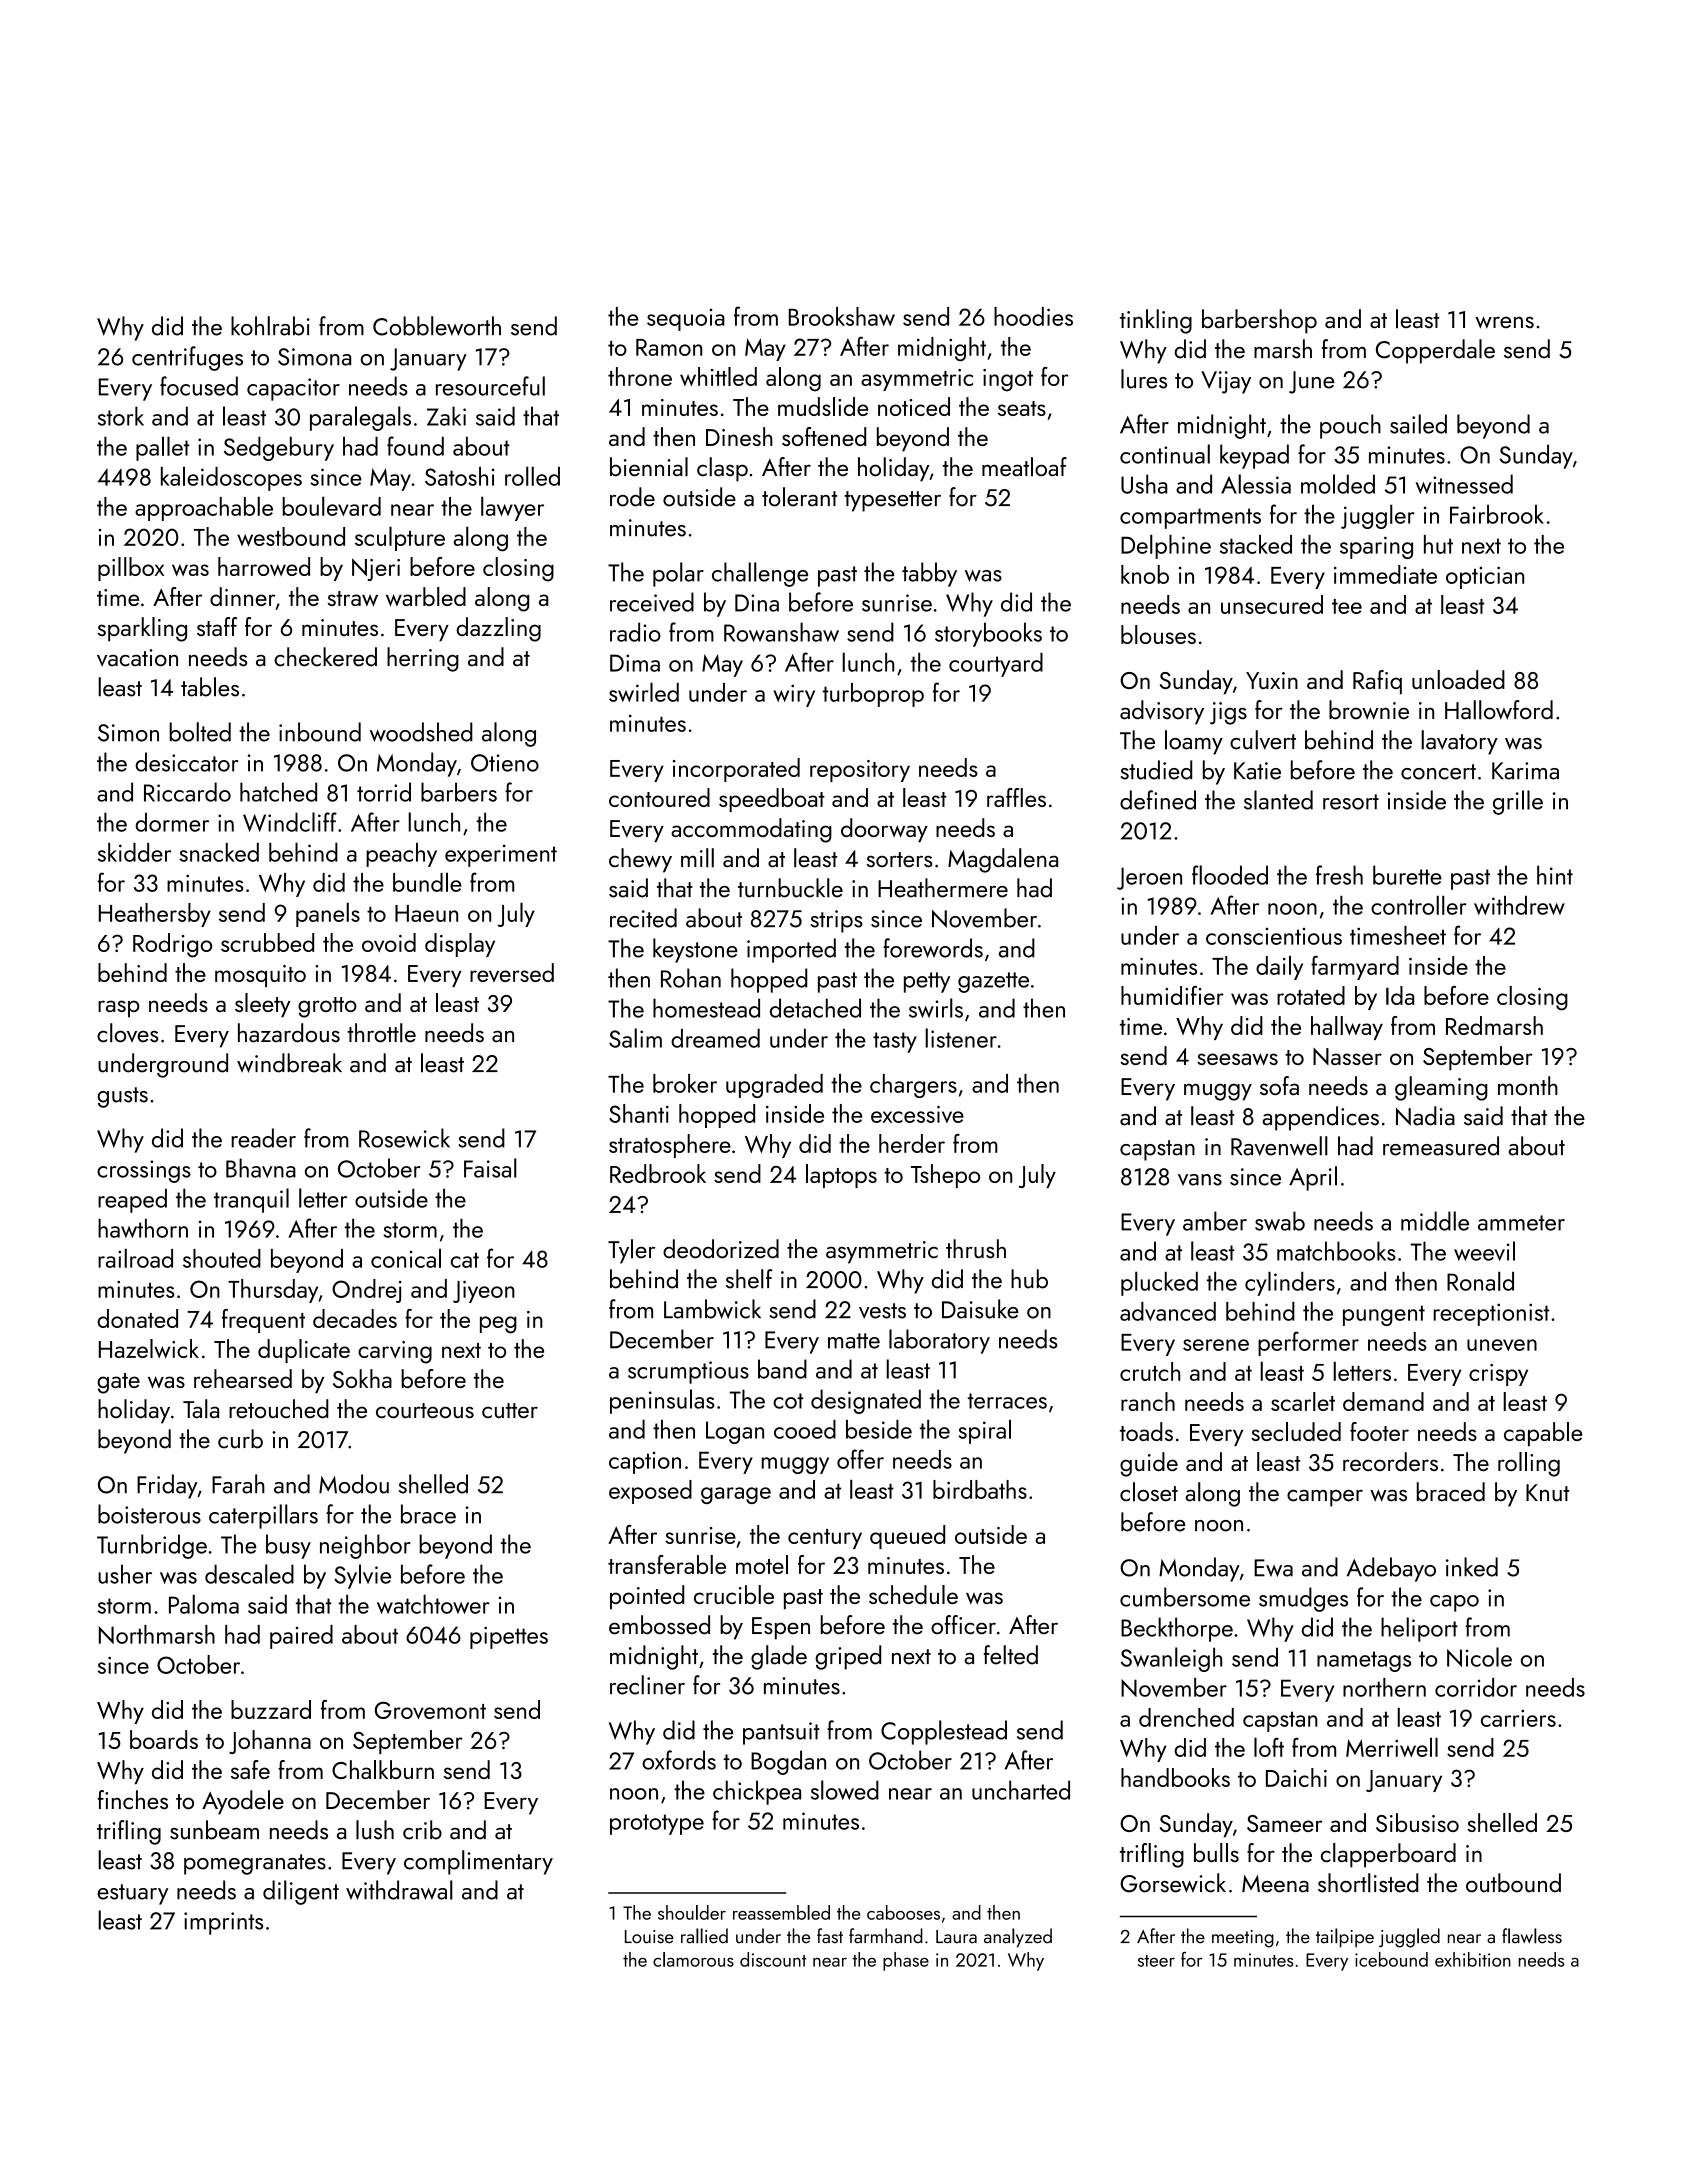 Image resolution: width=1683 pixels, height=2178 pixels. I want to click on imprints, so click(223, 1923).
